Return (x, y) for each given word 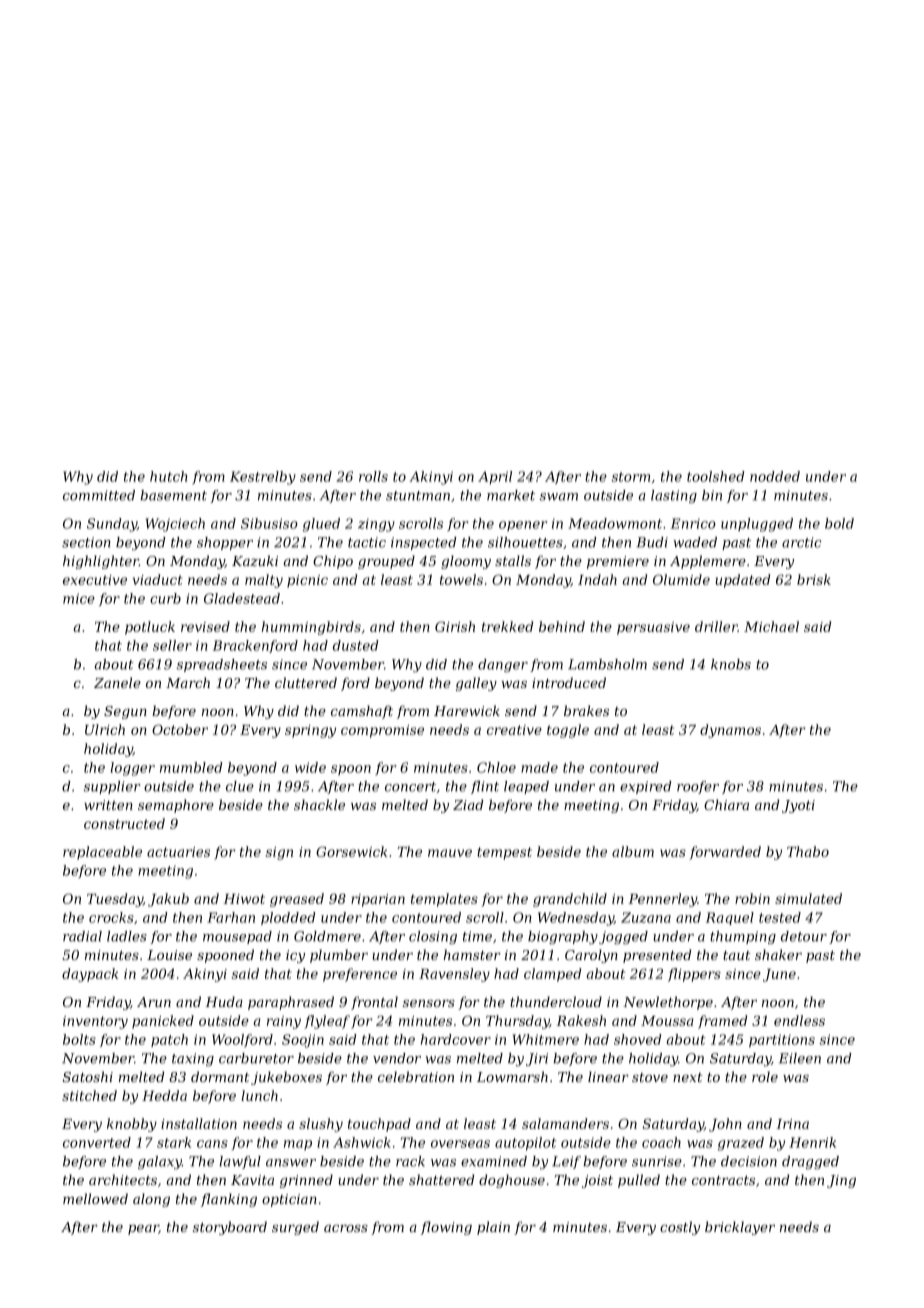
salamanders (565, 1123)
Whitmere (546, 1039)
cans (212, 1144)
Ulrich (105, 729)
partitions (782, 1041)
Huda (224, 1001)
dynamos (730, 731)
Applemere (708, 562)
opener (523, 526)
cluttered (306, 682)
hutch (168, 476)
